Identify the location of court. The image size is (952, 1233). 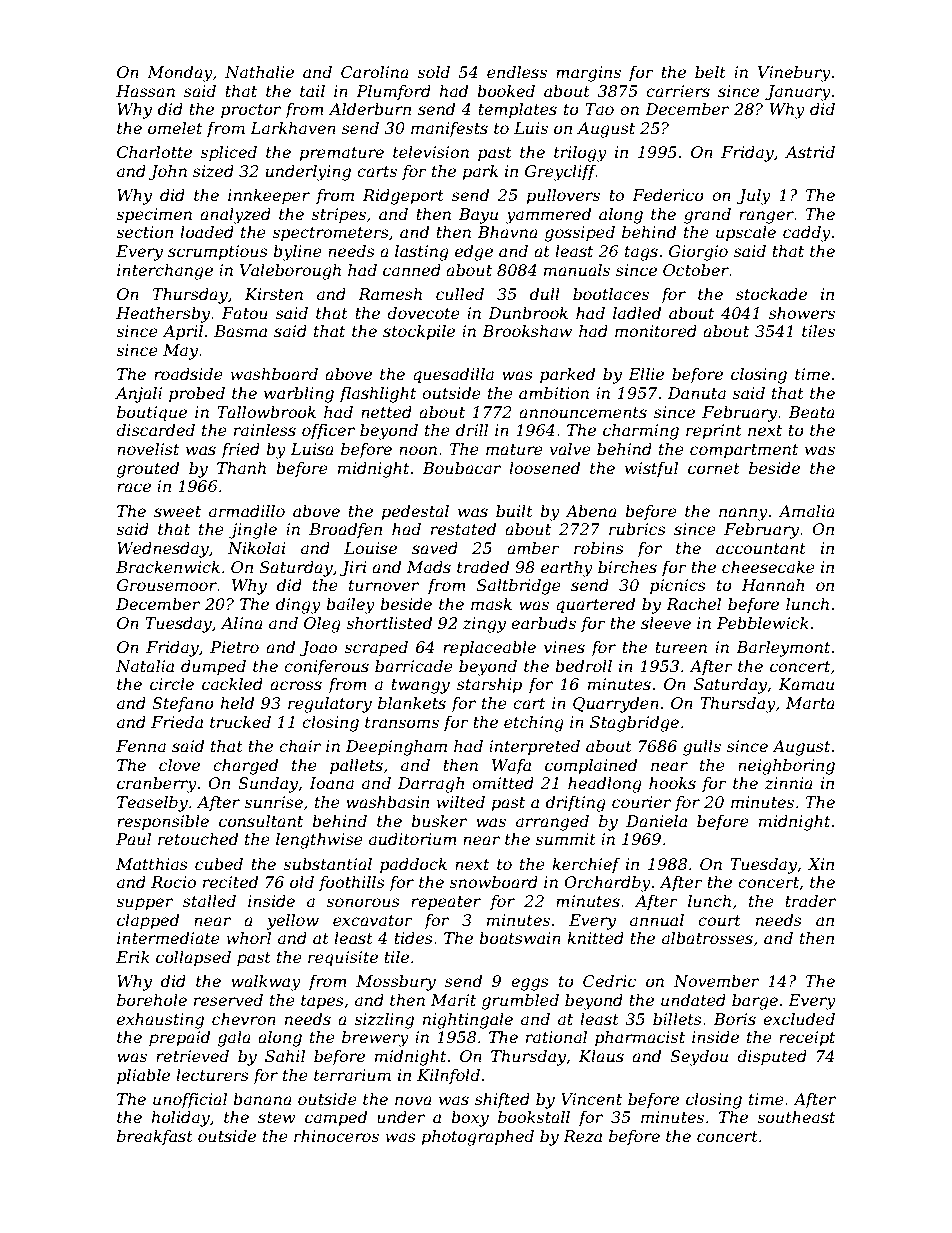
(719, 920).
